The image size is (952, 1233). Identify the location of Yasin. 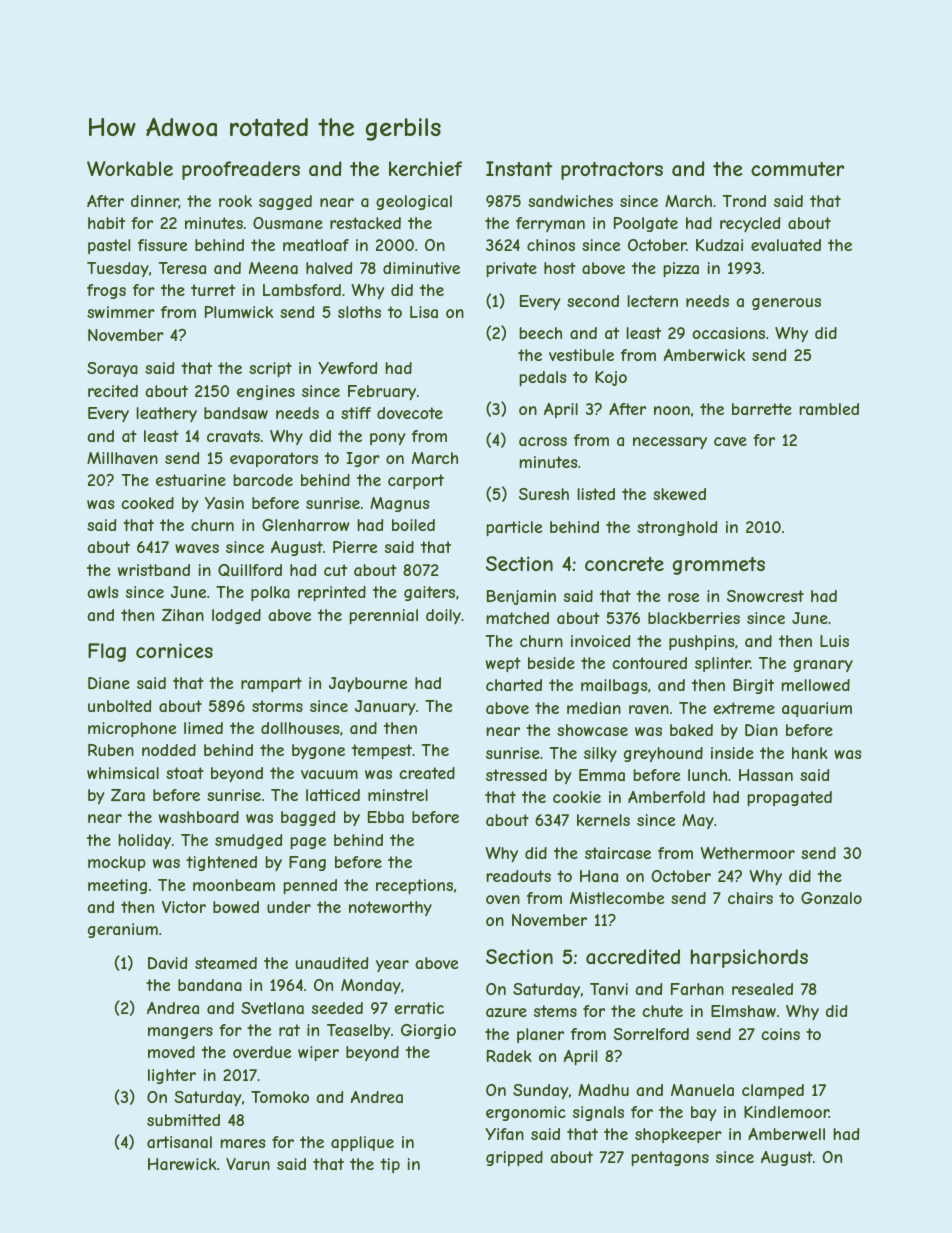
(224, 503).
